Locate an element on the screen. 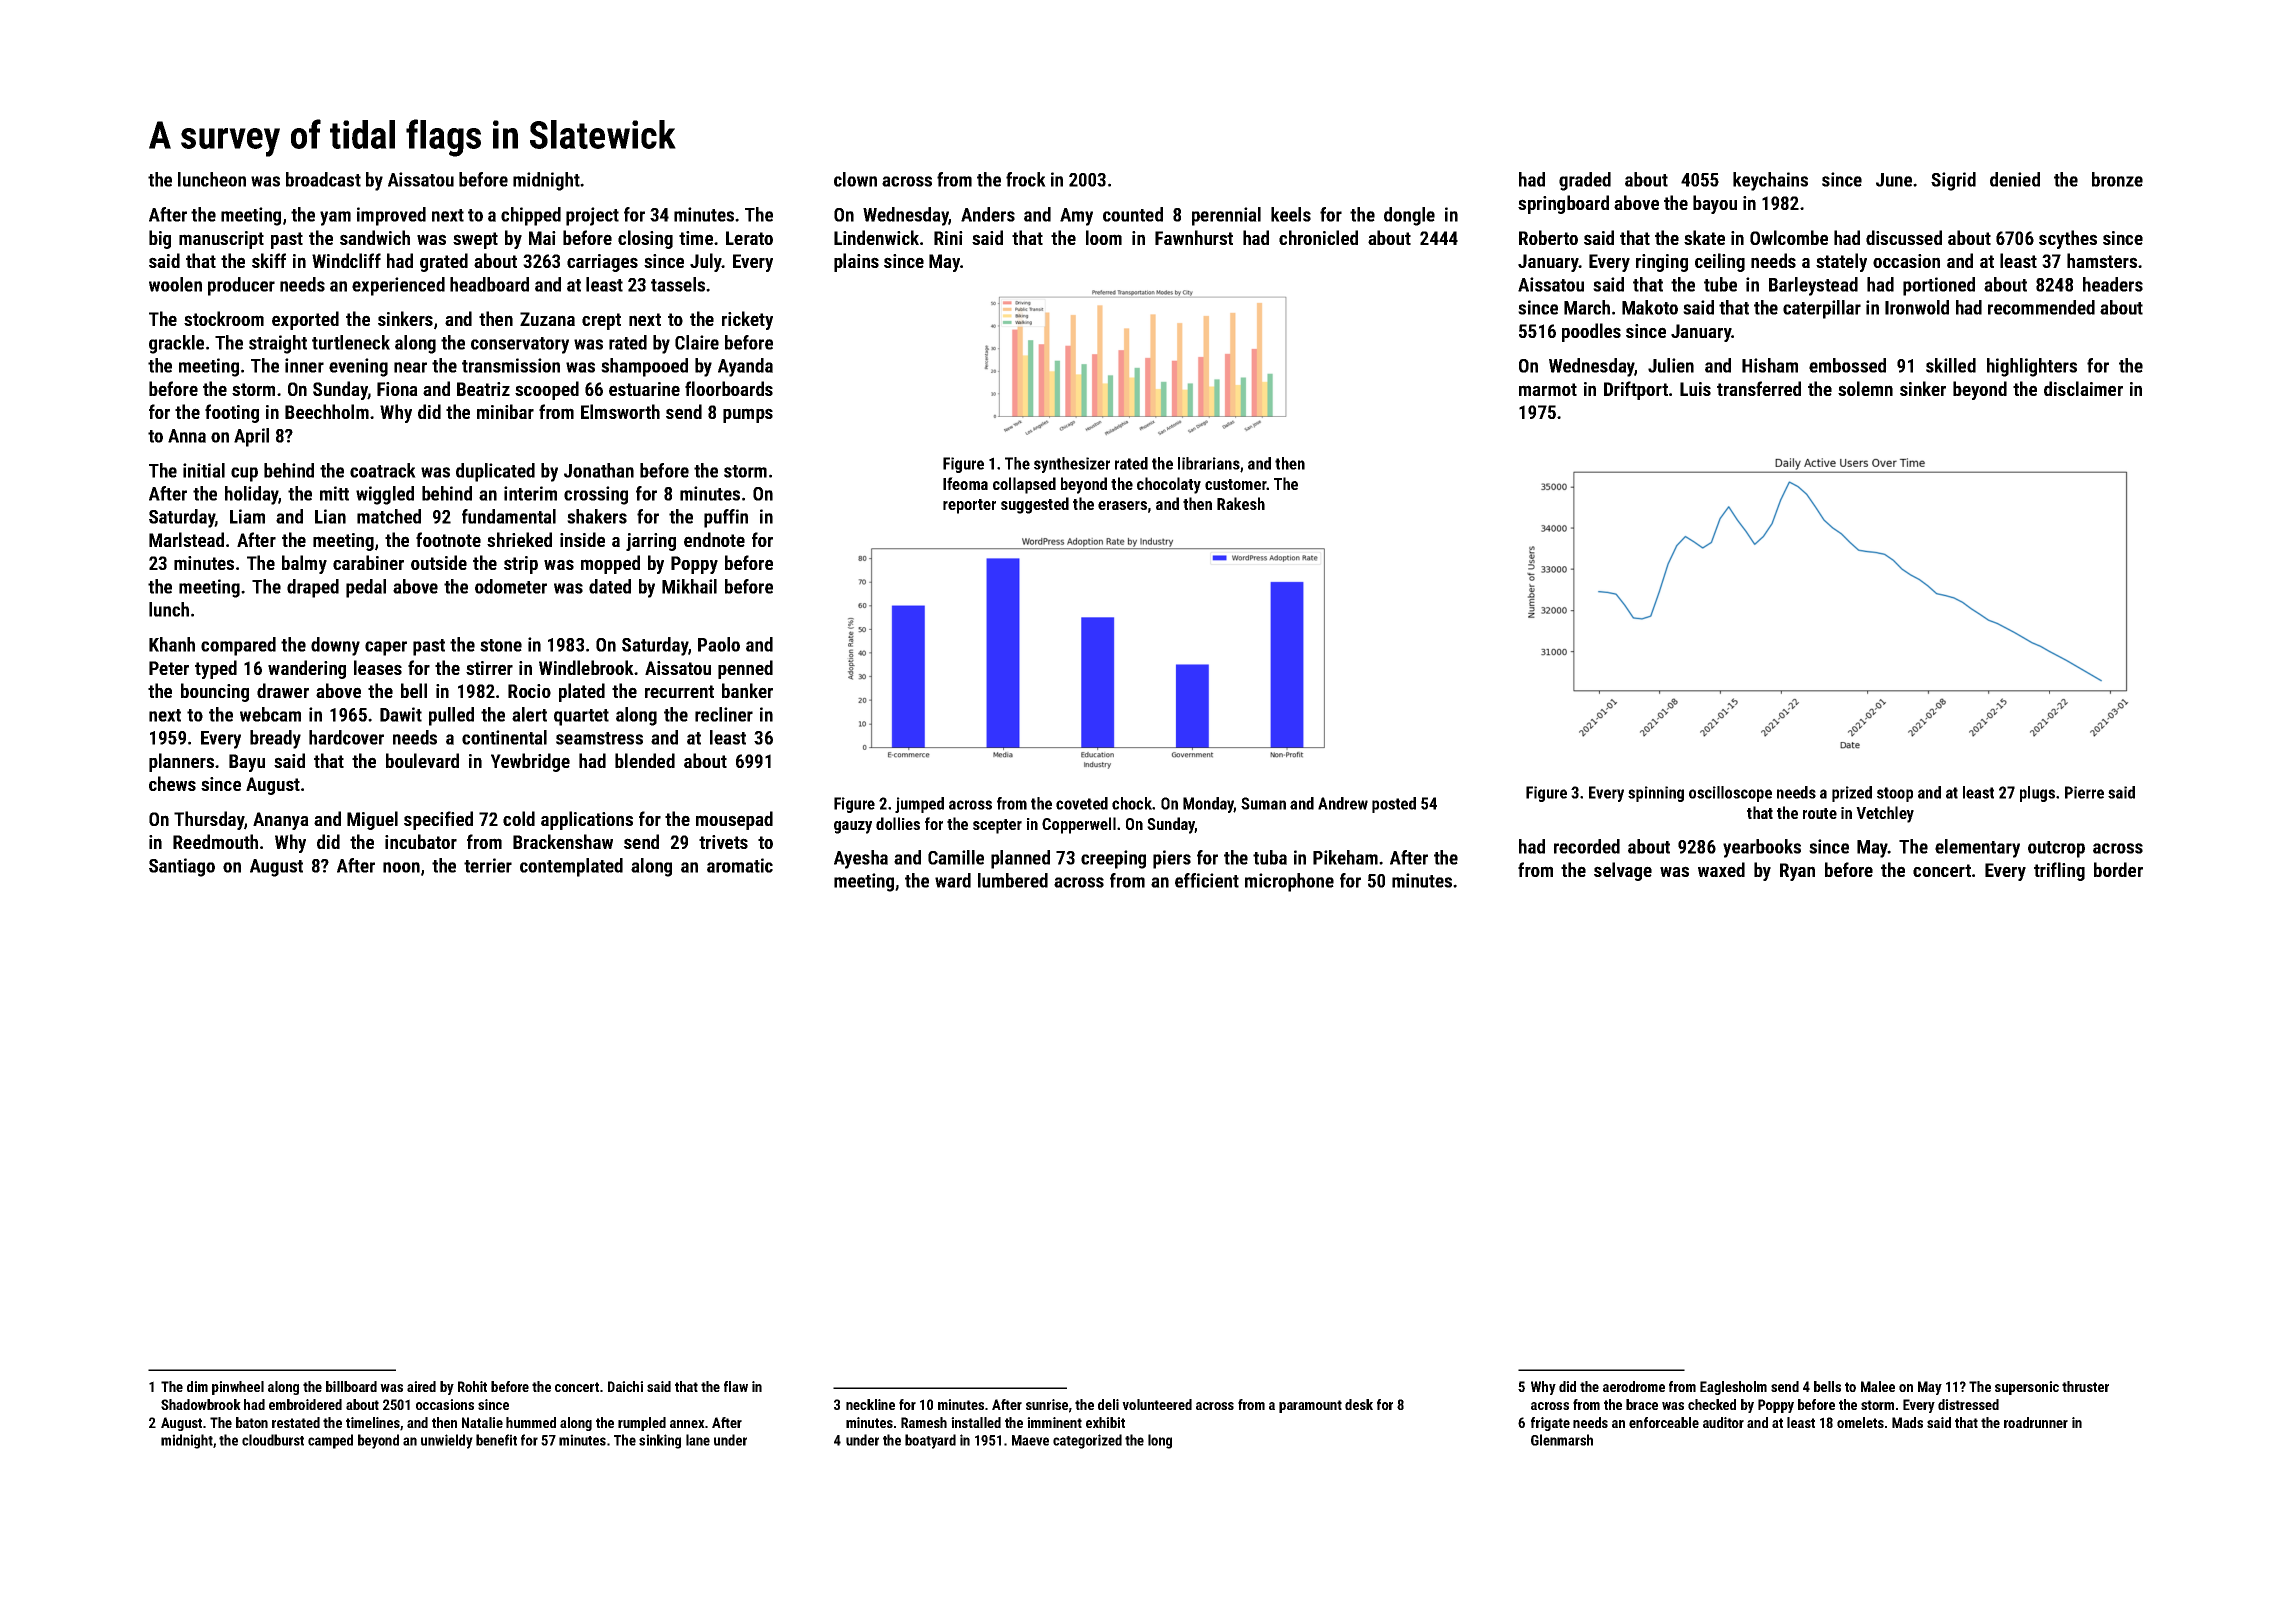 This screenshot has width=2292, height=1620. Glenmarsh is located at coordinates (1562, 1440).
